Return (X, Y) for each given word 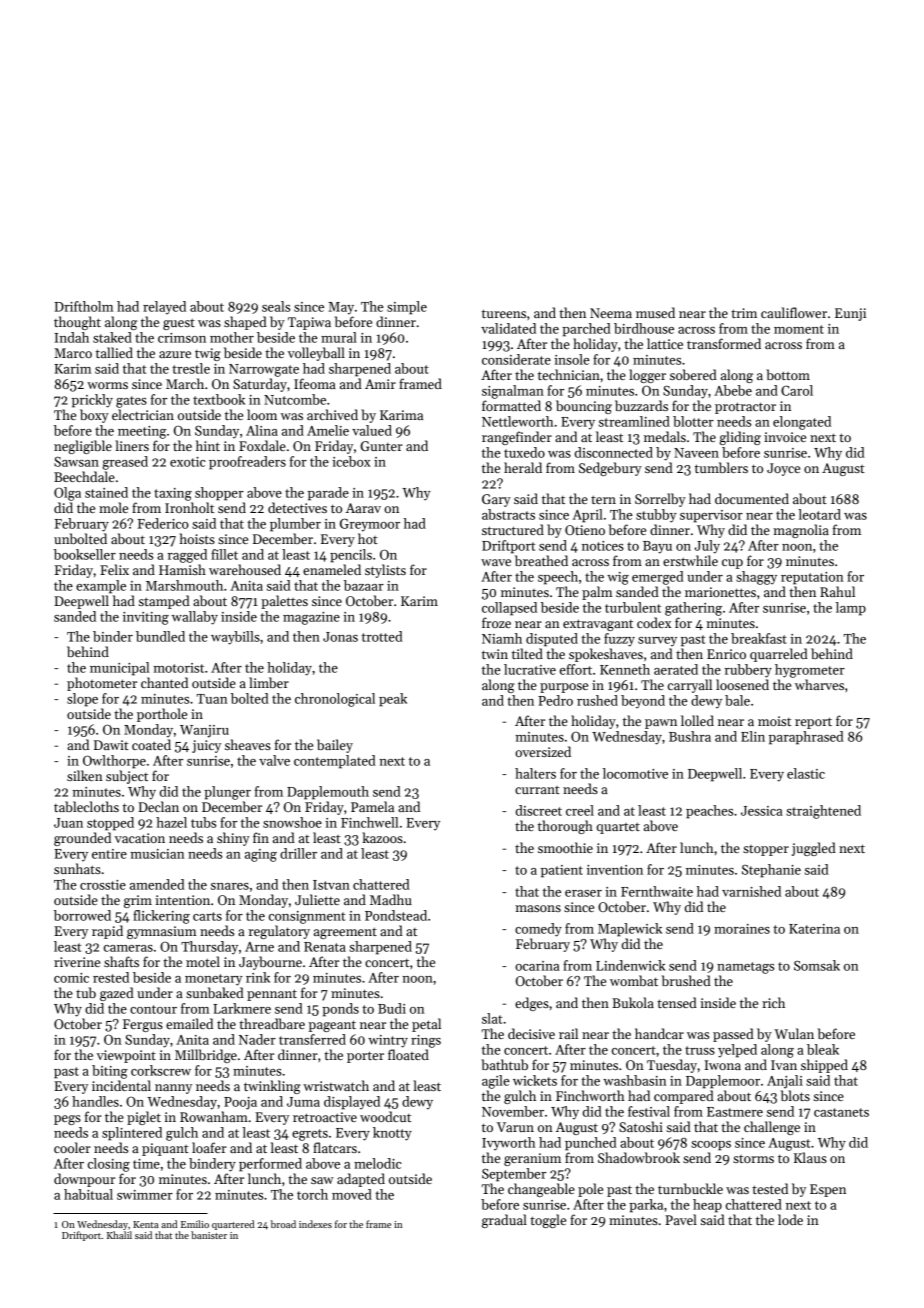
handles (95, 1101)
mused (655, 312)
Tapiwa (309, 323)
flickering (161, 917)
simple (407, 308)
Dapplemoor (723, 1082)
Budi (392, 1008)
